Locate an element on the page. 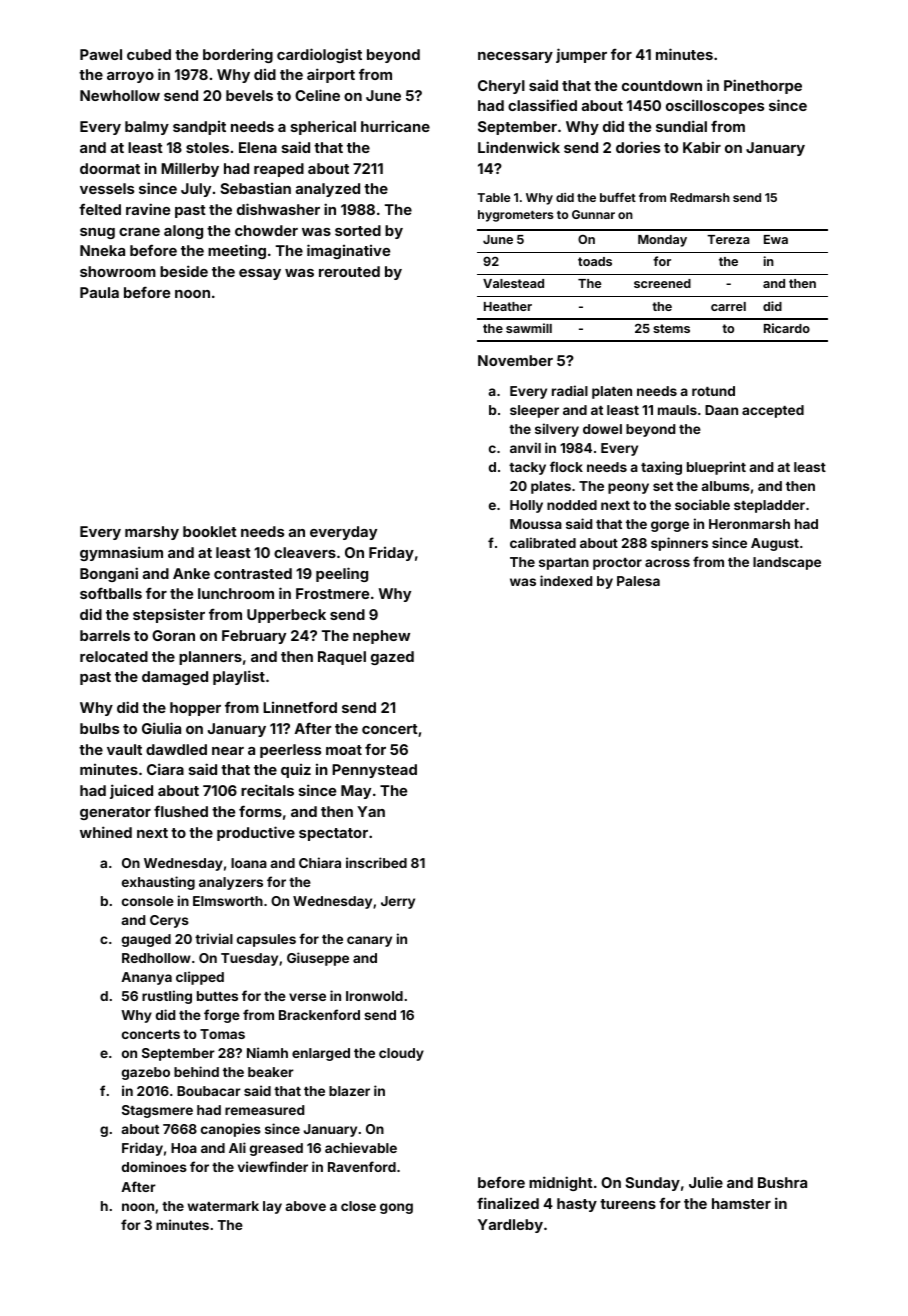 This page has height=1316, width=908. sawmill is located at coordinates (529, 328).
